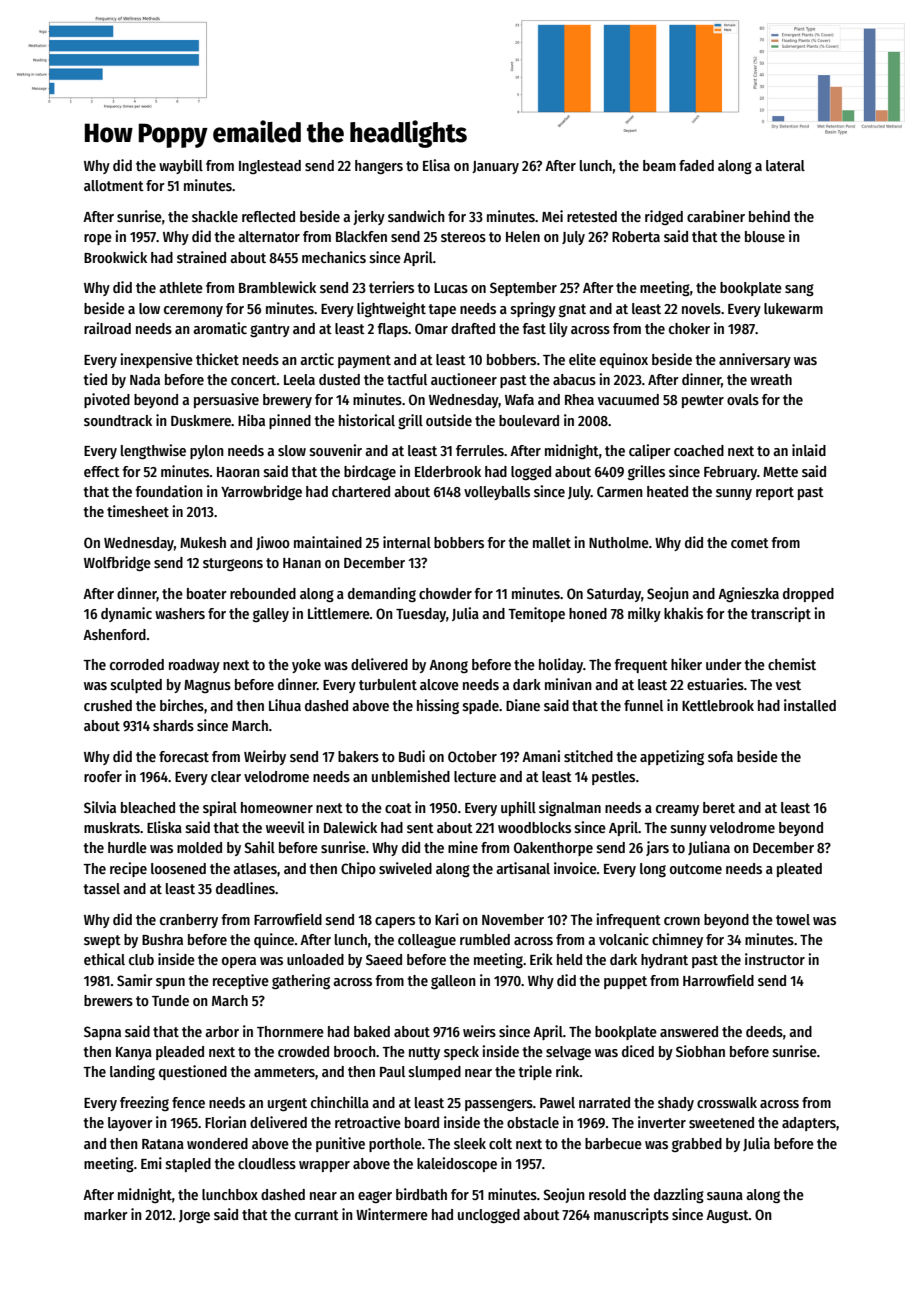 Image resolution: width=924 pixels, height=1308 pixels. What do you see at coordinates (436, 165) in the image?
I see `Elisa` at bounding box center [436, 165].
